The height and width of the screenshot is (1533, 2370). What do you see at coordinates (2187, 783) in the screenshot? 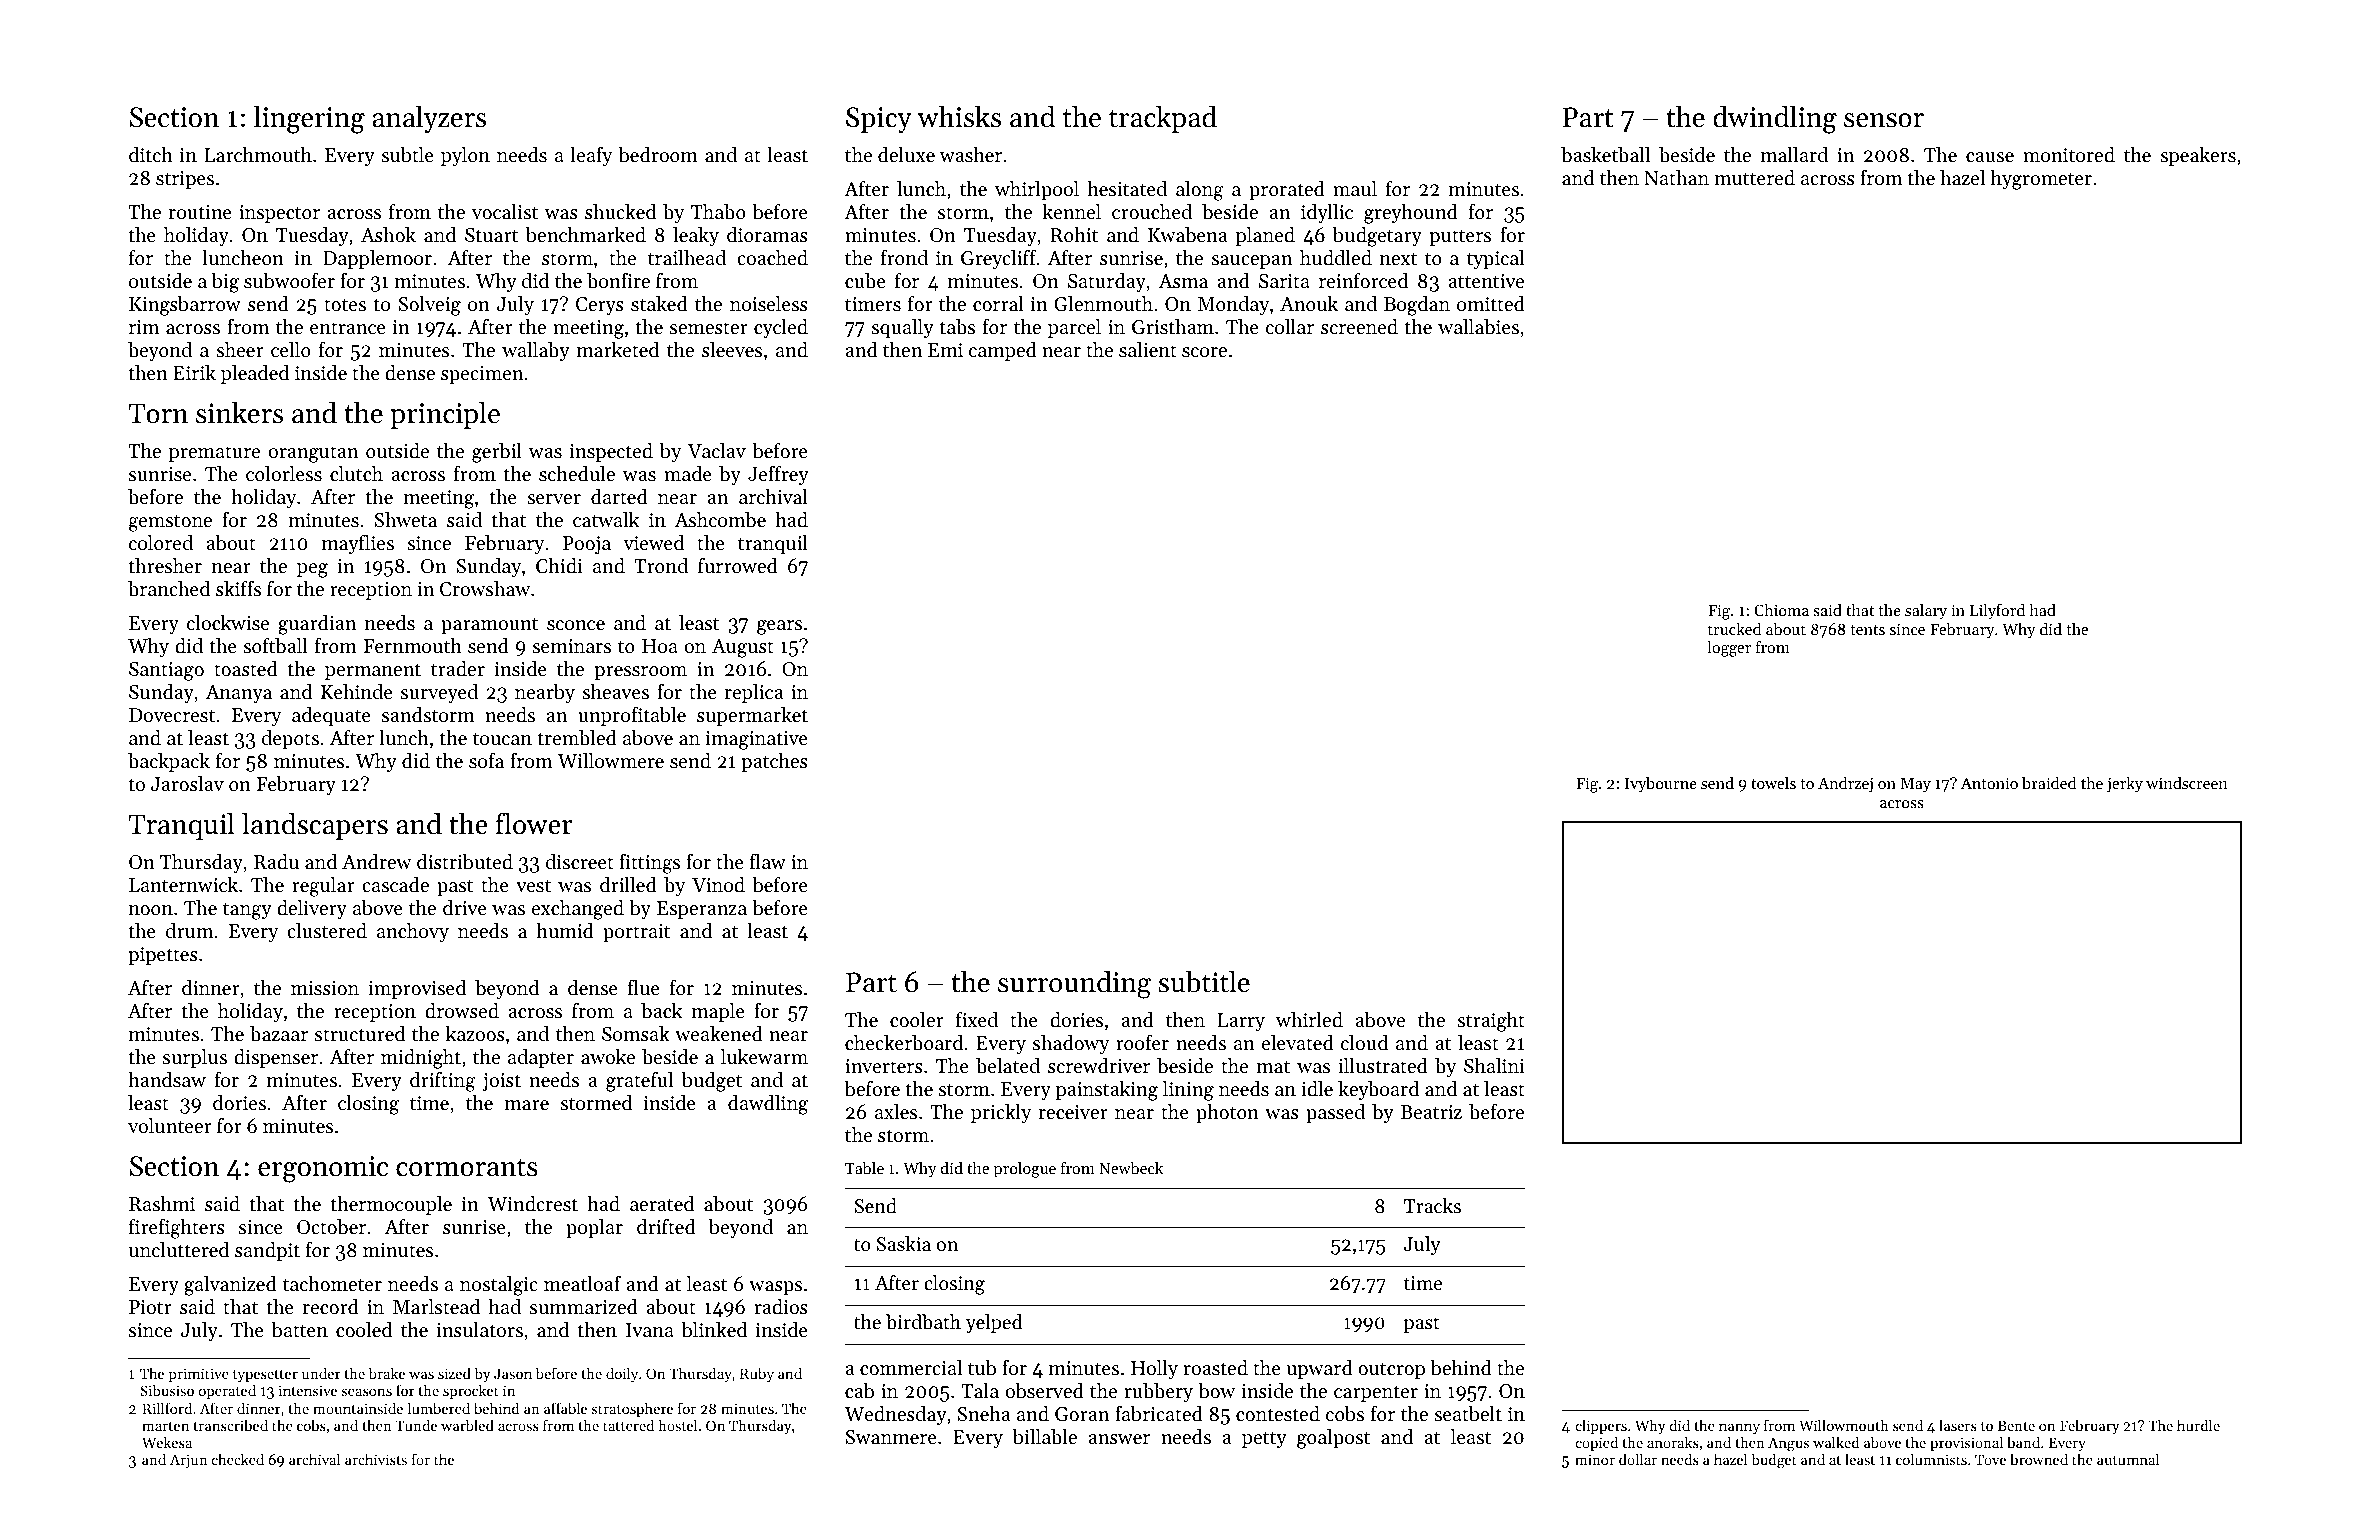
I see `windscreen` at bounding box center [2187, 783].
